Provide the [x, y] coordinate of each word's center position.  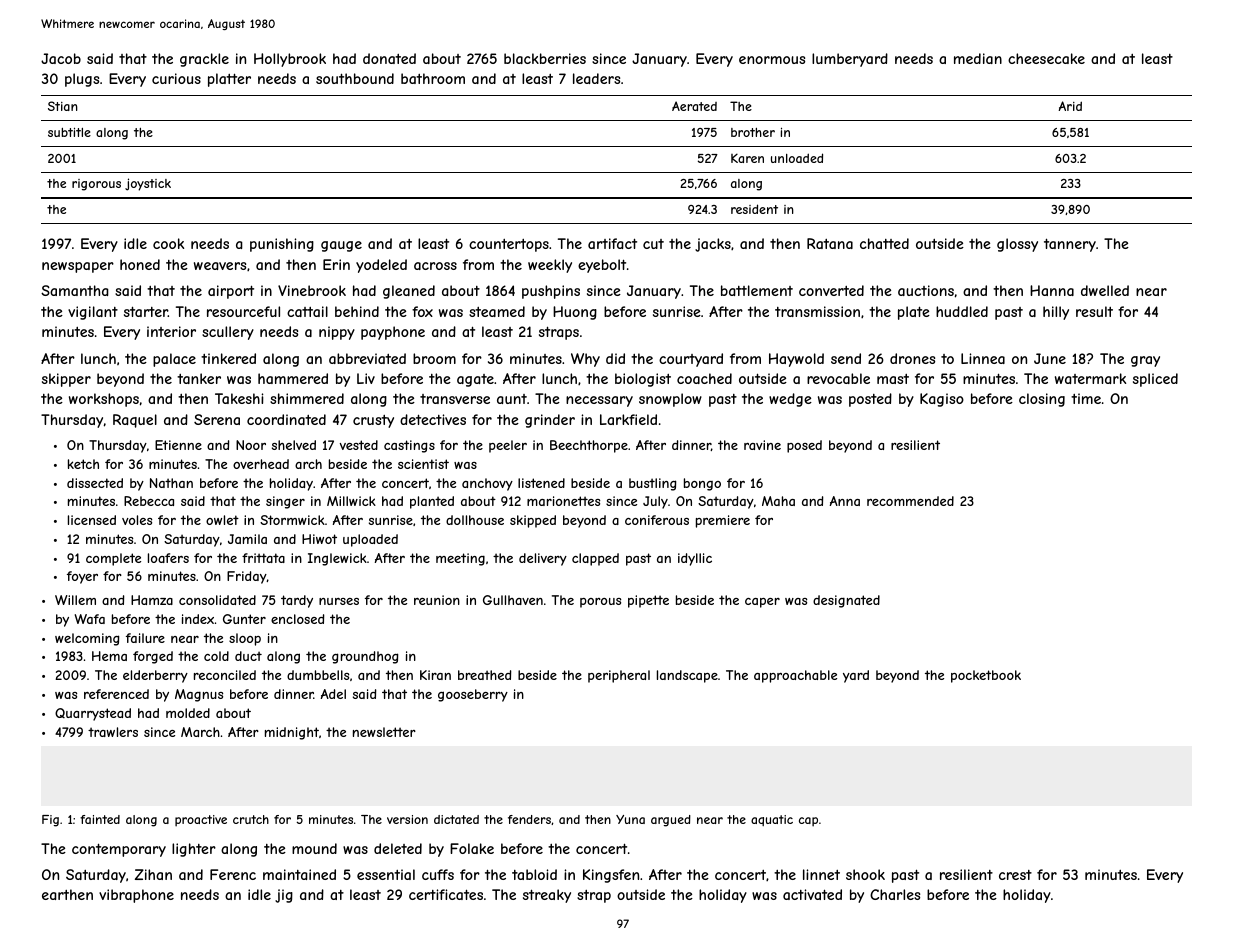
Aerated [694, 106]
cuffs [438, 874]
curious [176, 78]
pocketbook [986, 676]
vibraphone [136, 896]
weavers [220, 266]
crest [1015, 875]
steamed [497, 311]
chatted [884, 243]
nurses [339, 601]
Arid [1070, 106]
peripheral [619, 676]
